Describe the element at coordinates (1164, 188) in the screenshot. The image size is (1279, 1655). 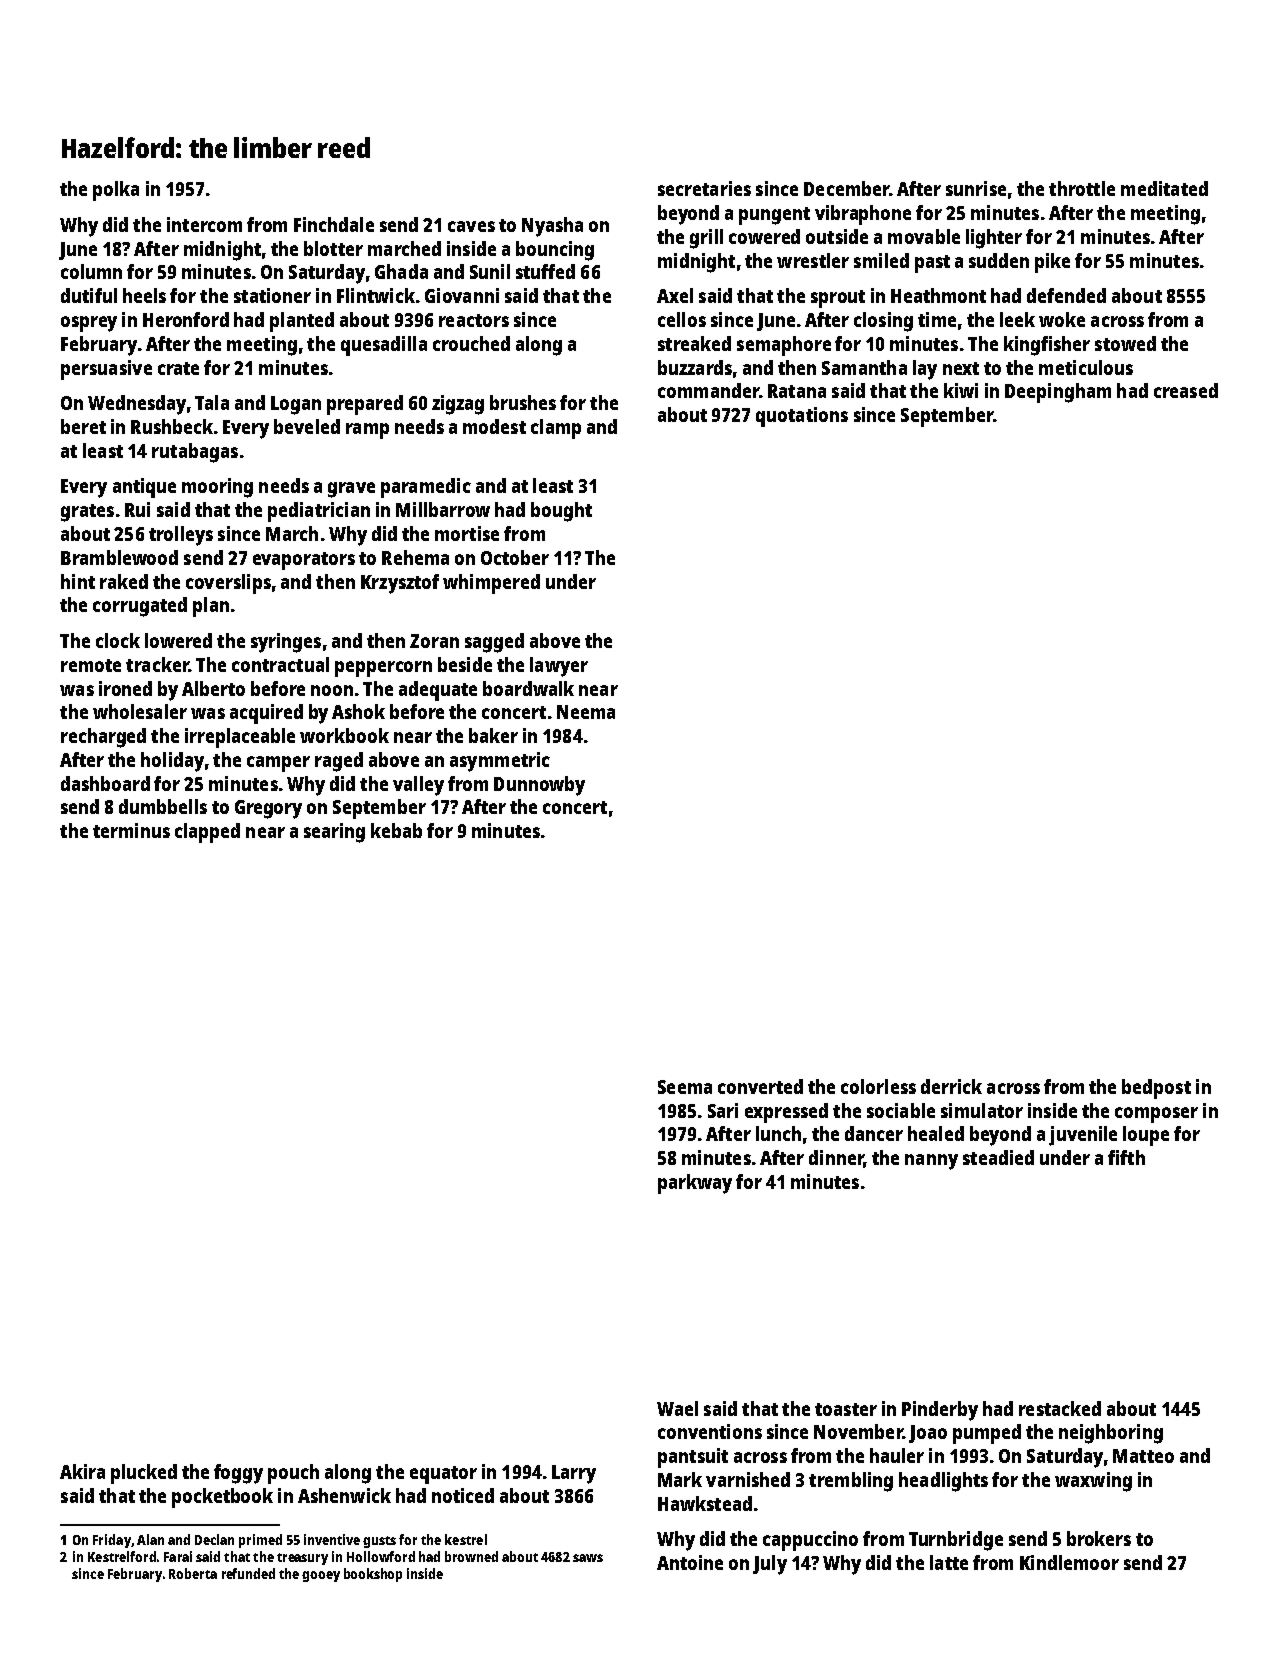
I see `meditated` at that location.
